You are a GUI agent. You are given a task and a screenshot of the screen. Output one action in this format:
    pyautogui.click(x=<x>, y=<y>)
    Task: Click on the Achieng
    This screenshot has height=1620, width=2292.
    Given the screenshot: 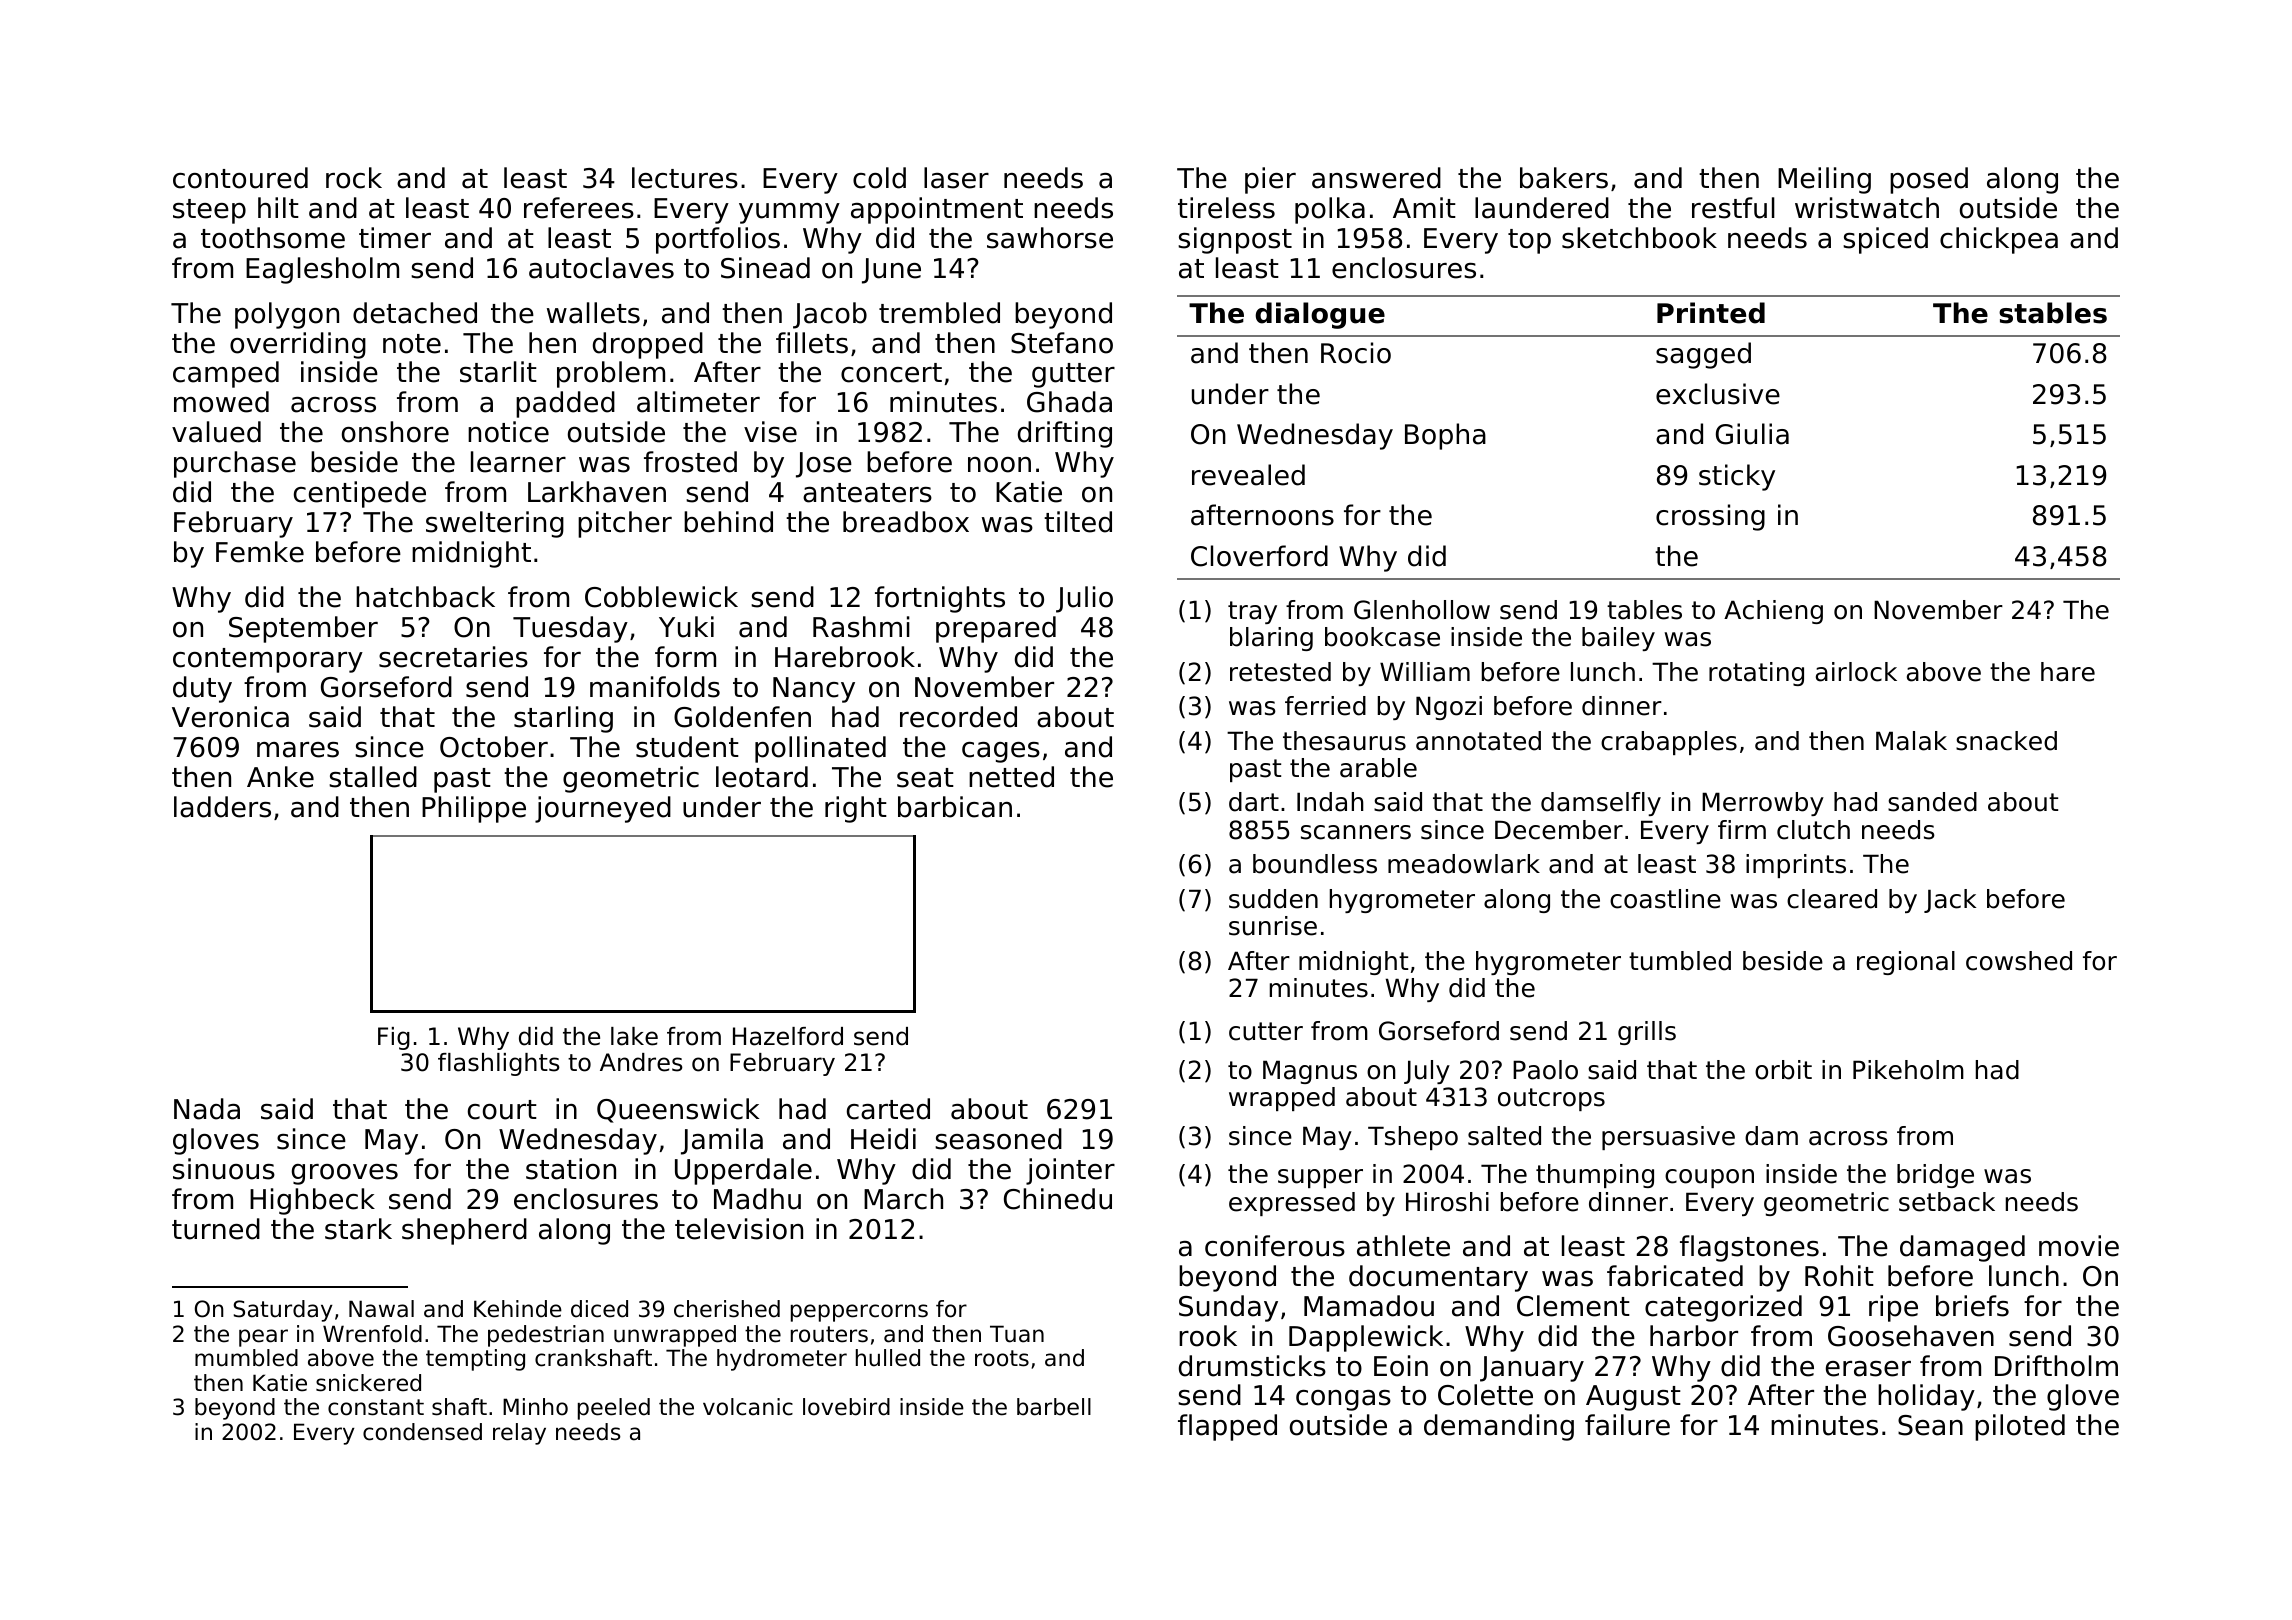 What is the action you would take?
    pyautogui.click(x=1773, y=612)
